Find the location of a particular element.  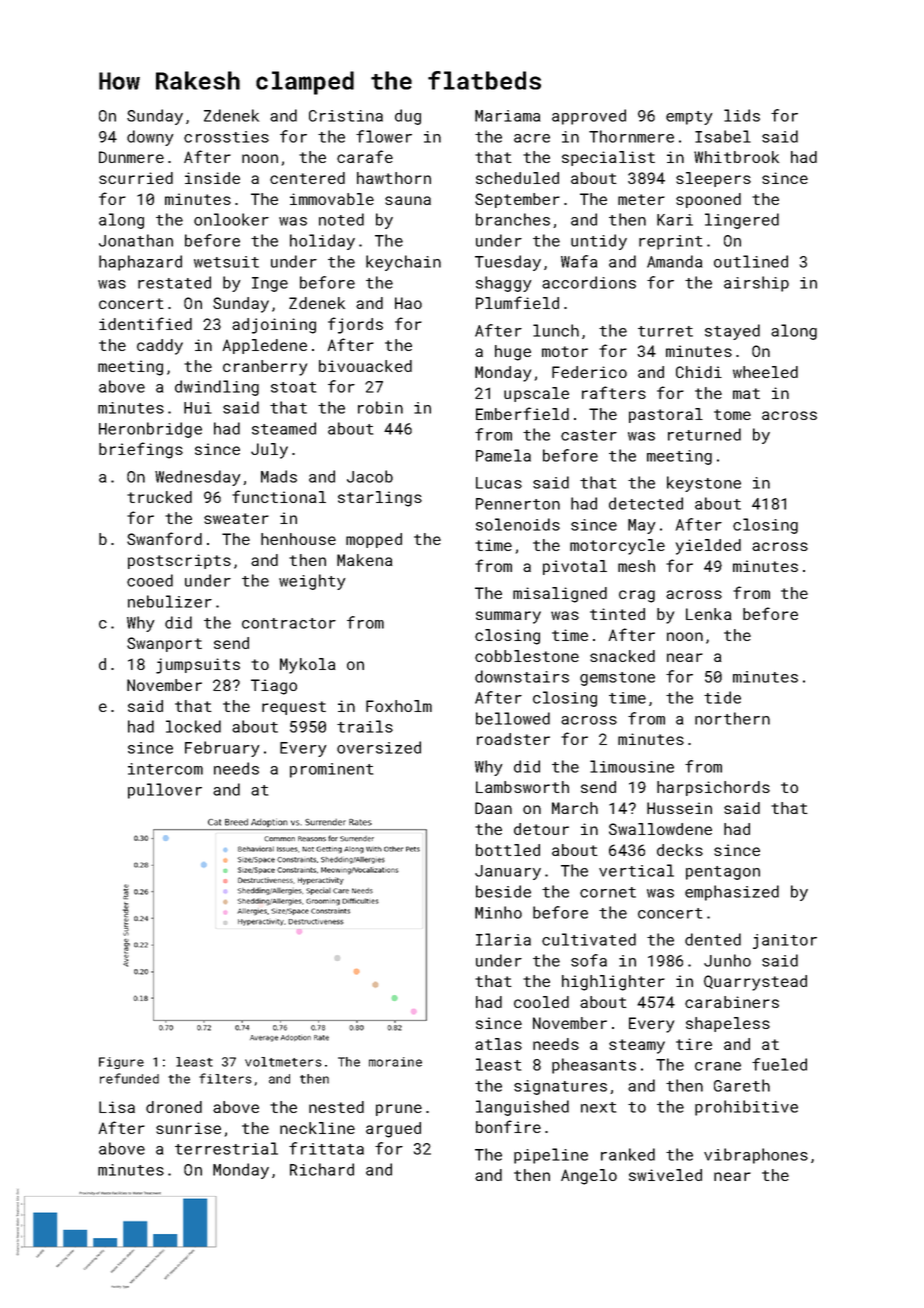

trails is located at coordinates (365, 726).
